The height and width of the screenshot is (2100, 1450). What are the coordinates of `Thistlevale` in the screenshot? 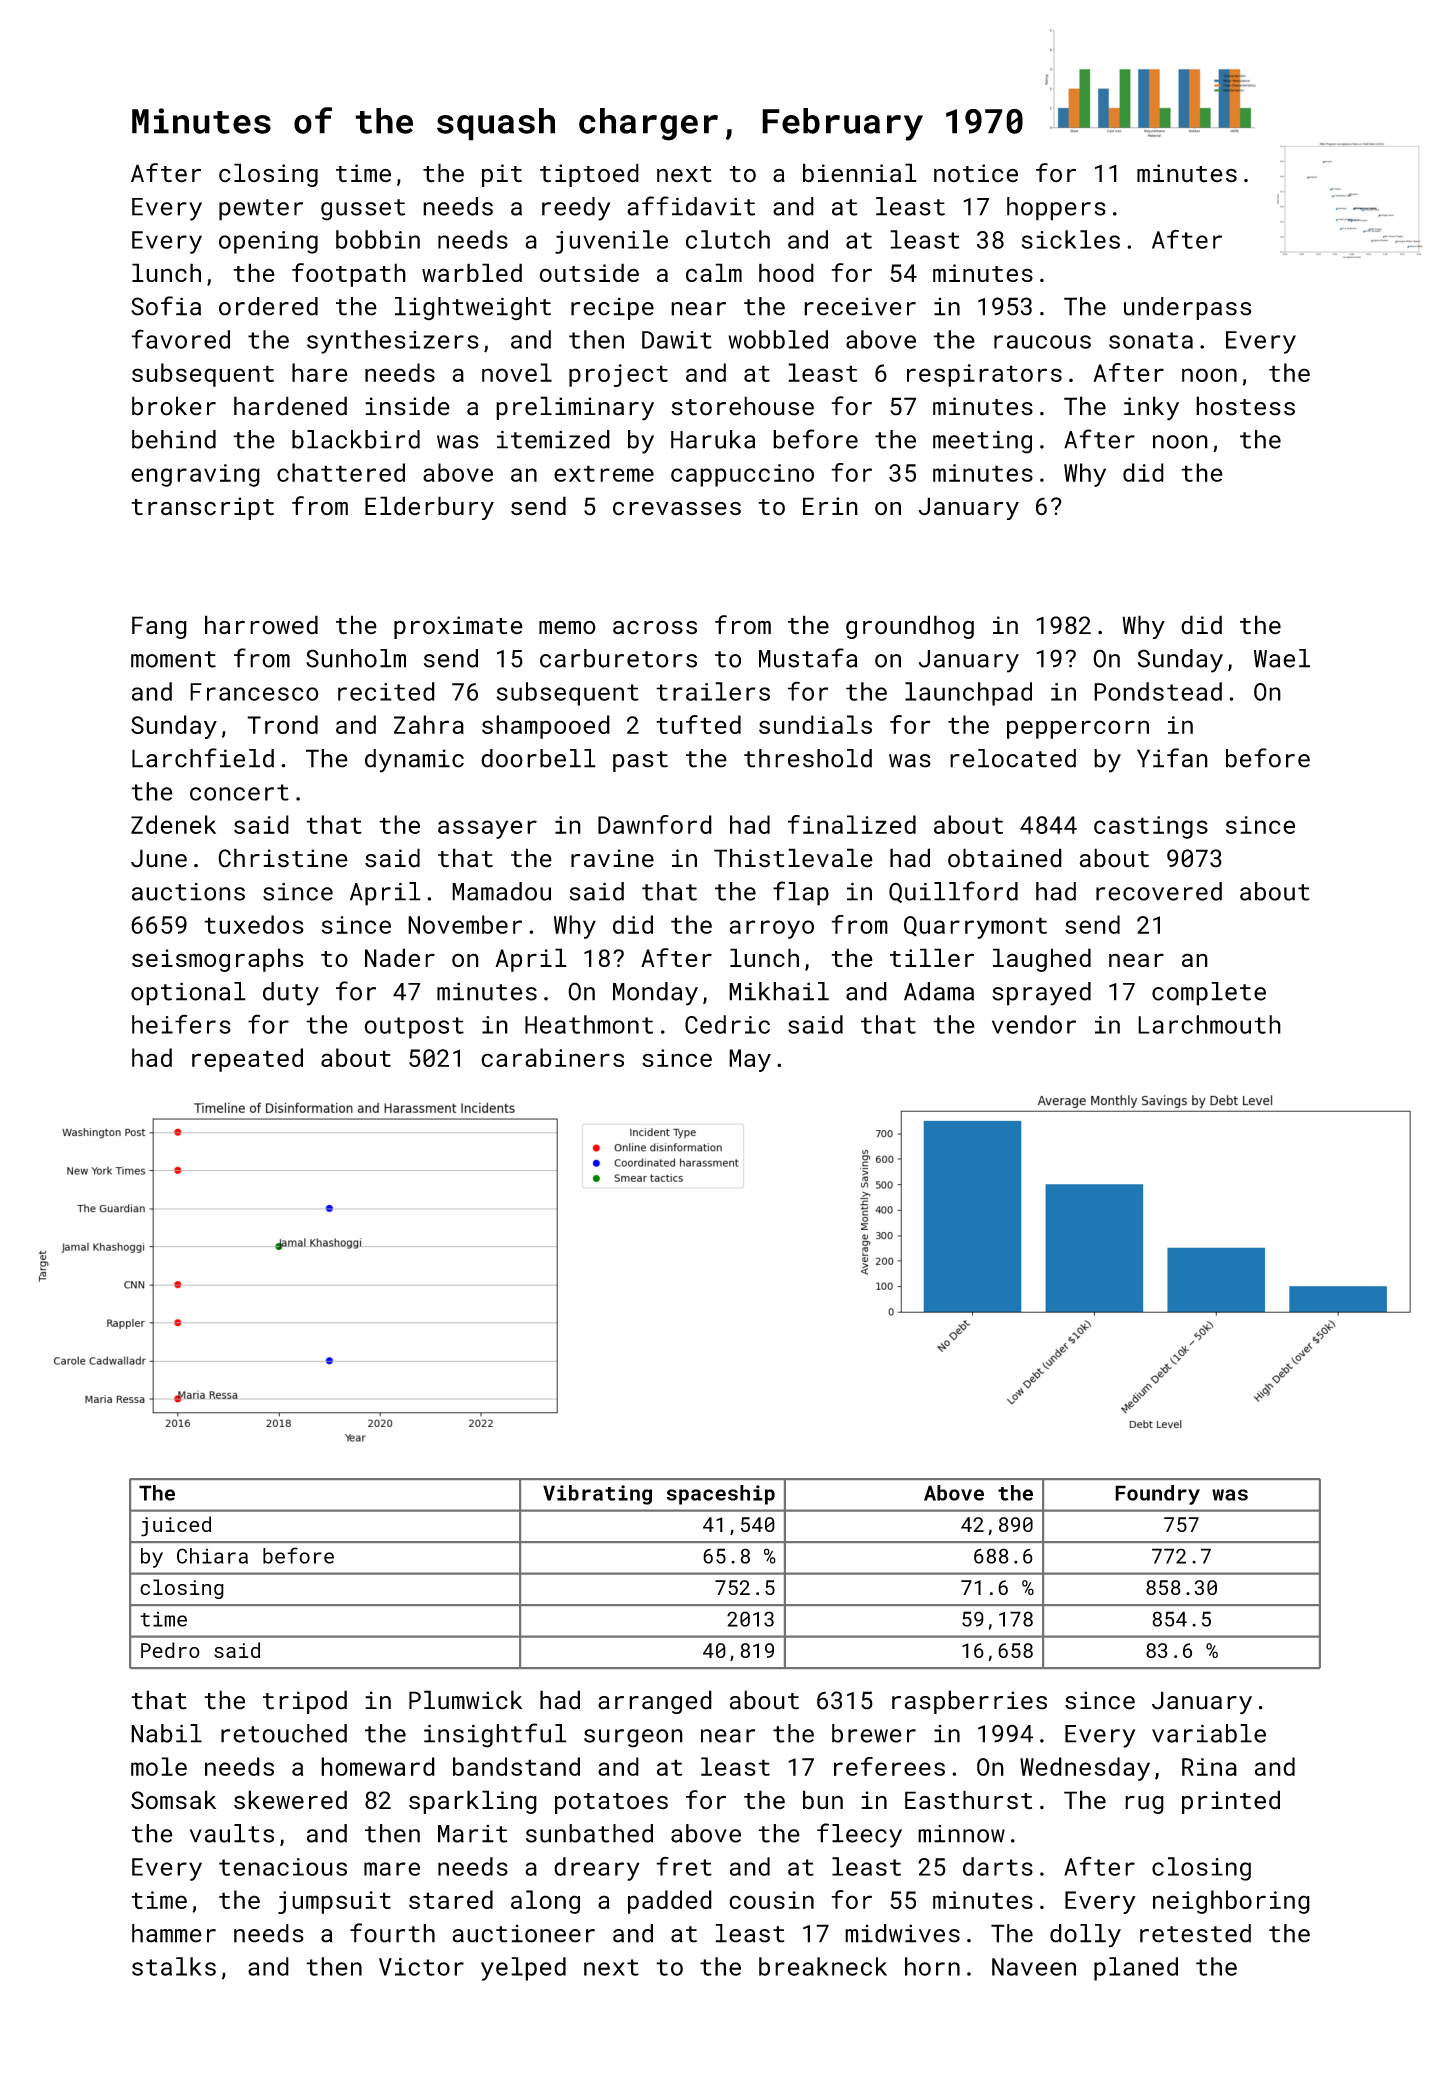 It's located at (793, 858).
